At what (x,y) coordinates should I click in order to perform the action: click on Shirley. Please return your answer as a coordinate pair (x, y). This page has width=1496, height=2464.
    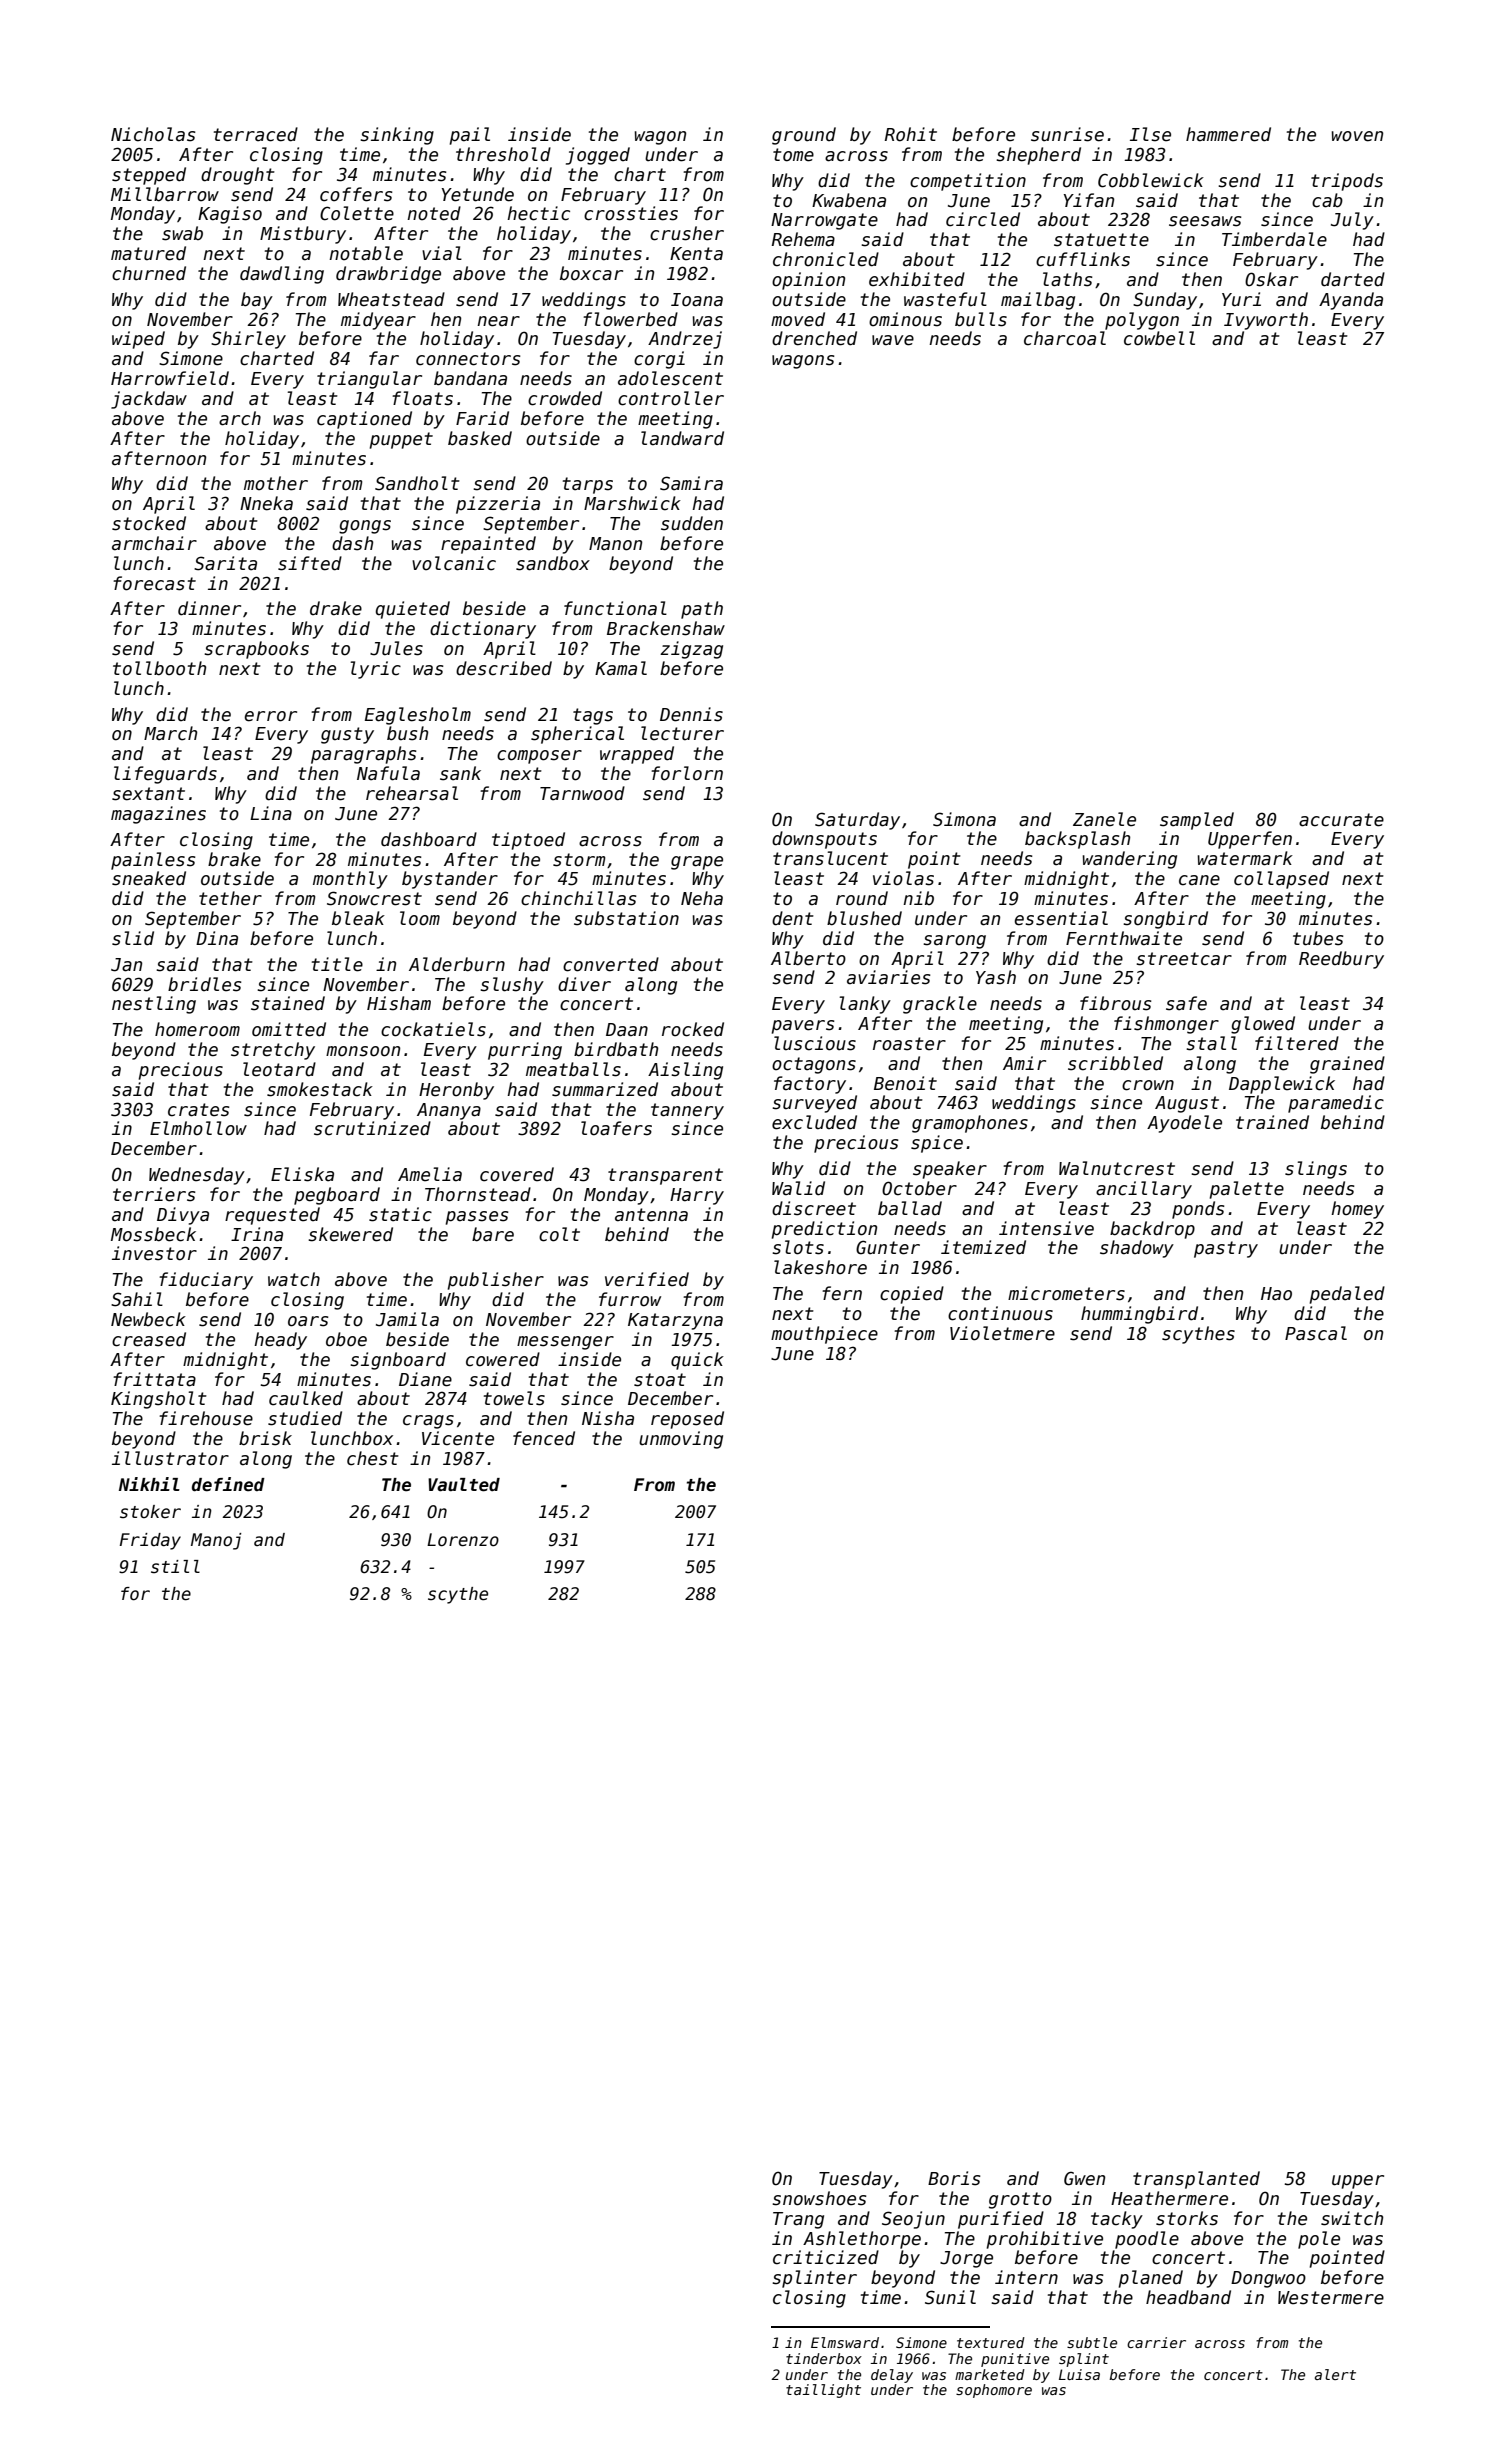
    Looking at the image, I should click on (248, 340).
